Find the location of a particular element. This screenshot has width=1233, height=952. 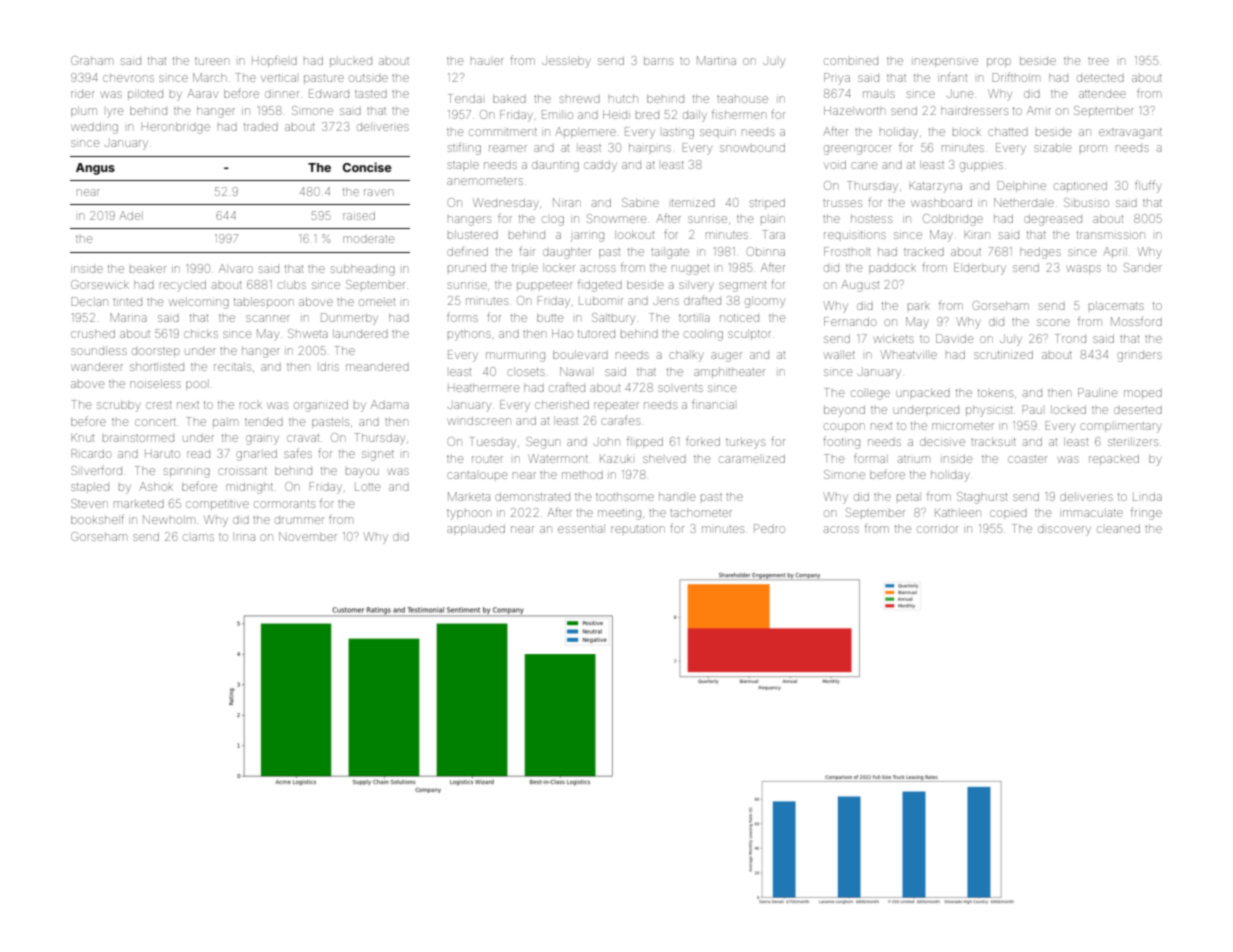

tracked is located at coordinates (924, 251).
